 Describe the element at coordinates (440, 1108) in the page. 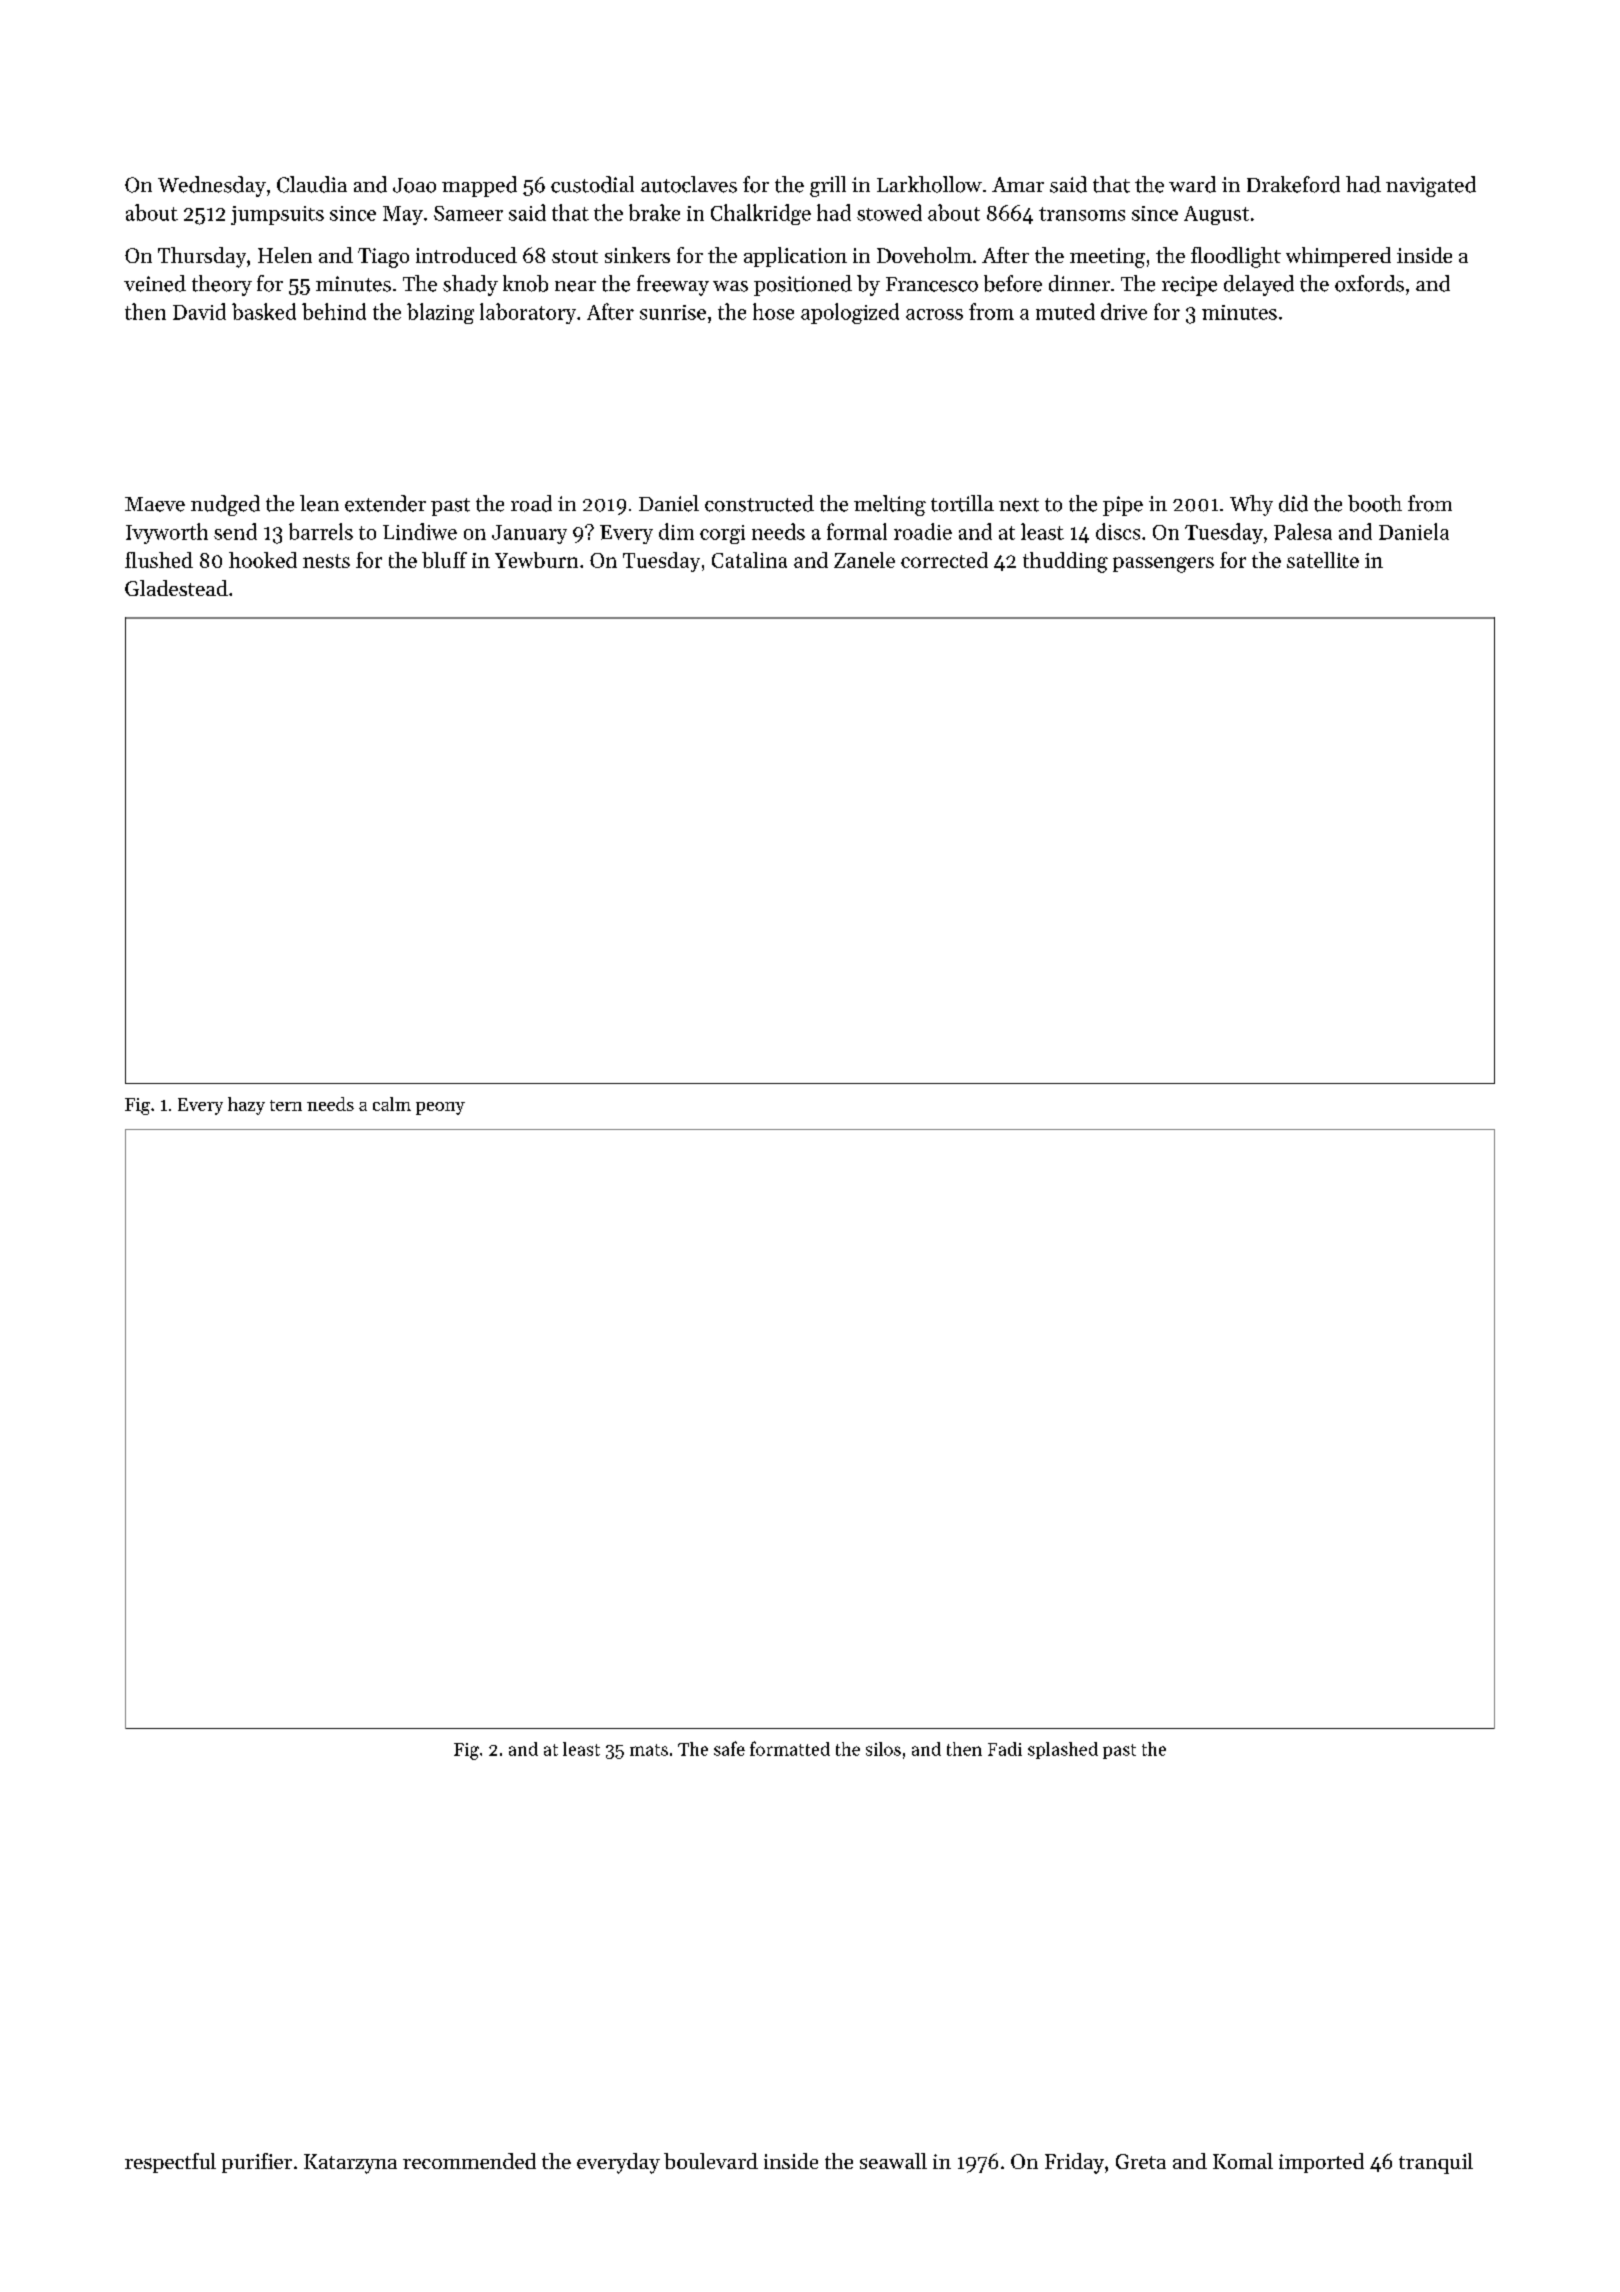

I see `peony` at that location.
